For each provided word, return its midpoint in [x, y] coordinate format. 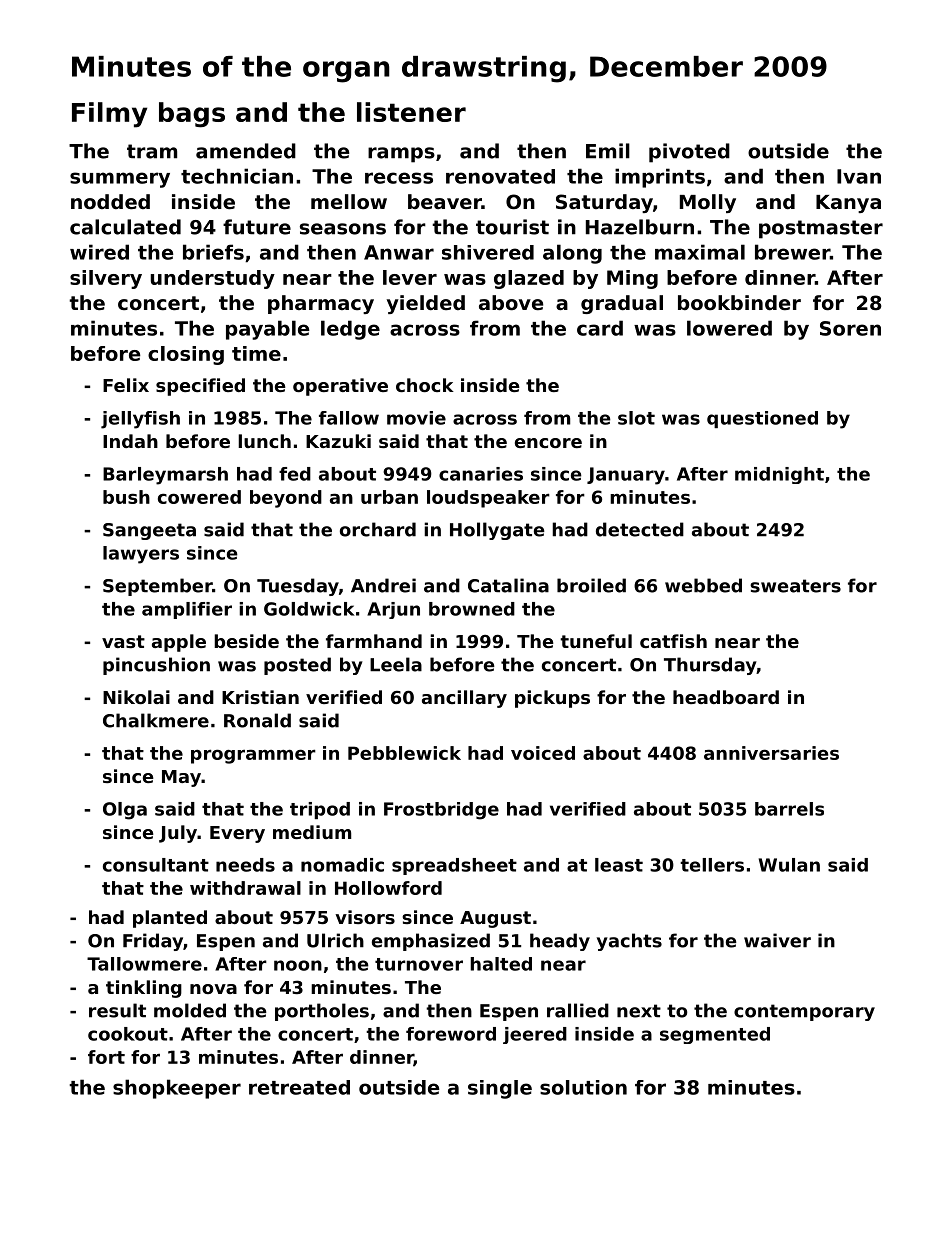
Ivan [859, 176]
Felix [126, 385]
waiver [777, 940]
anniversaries [771, 753]
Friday [153, 942]
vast [123, 641]
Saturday [604, 203]
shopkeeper [177, 1089]
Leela [396, 664]
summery [120, 180]
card [600, 328]
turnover [419, 964]
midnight [779, 475]
